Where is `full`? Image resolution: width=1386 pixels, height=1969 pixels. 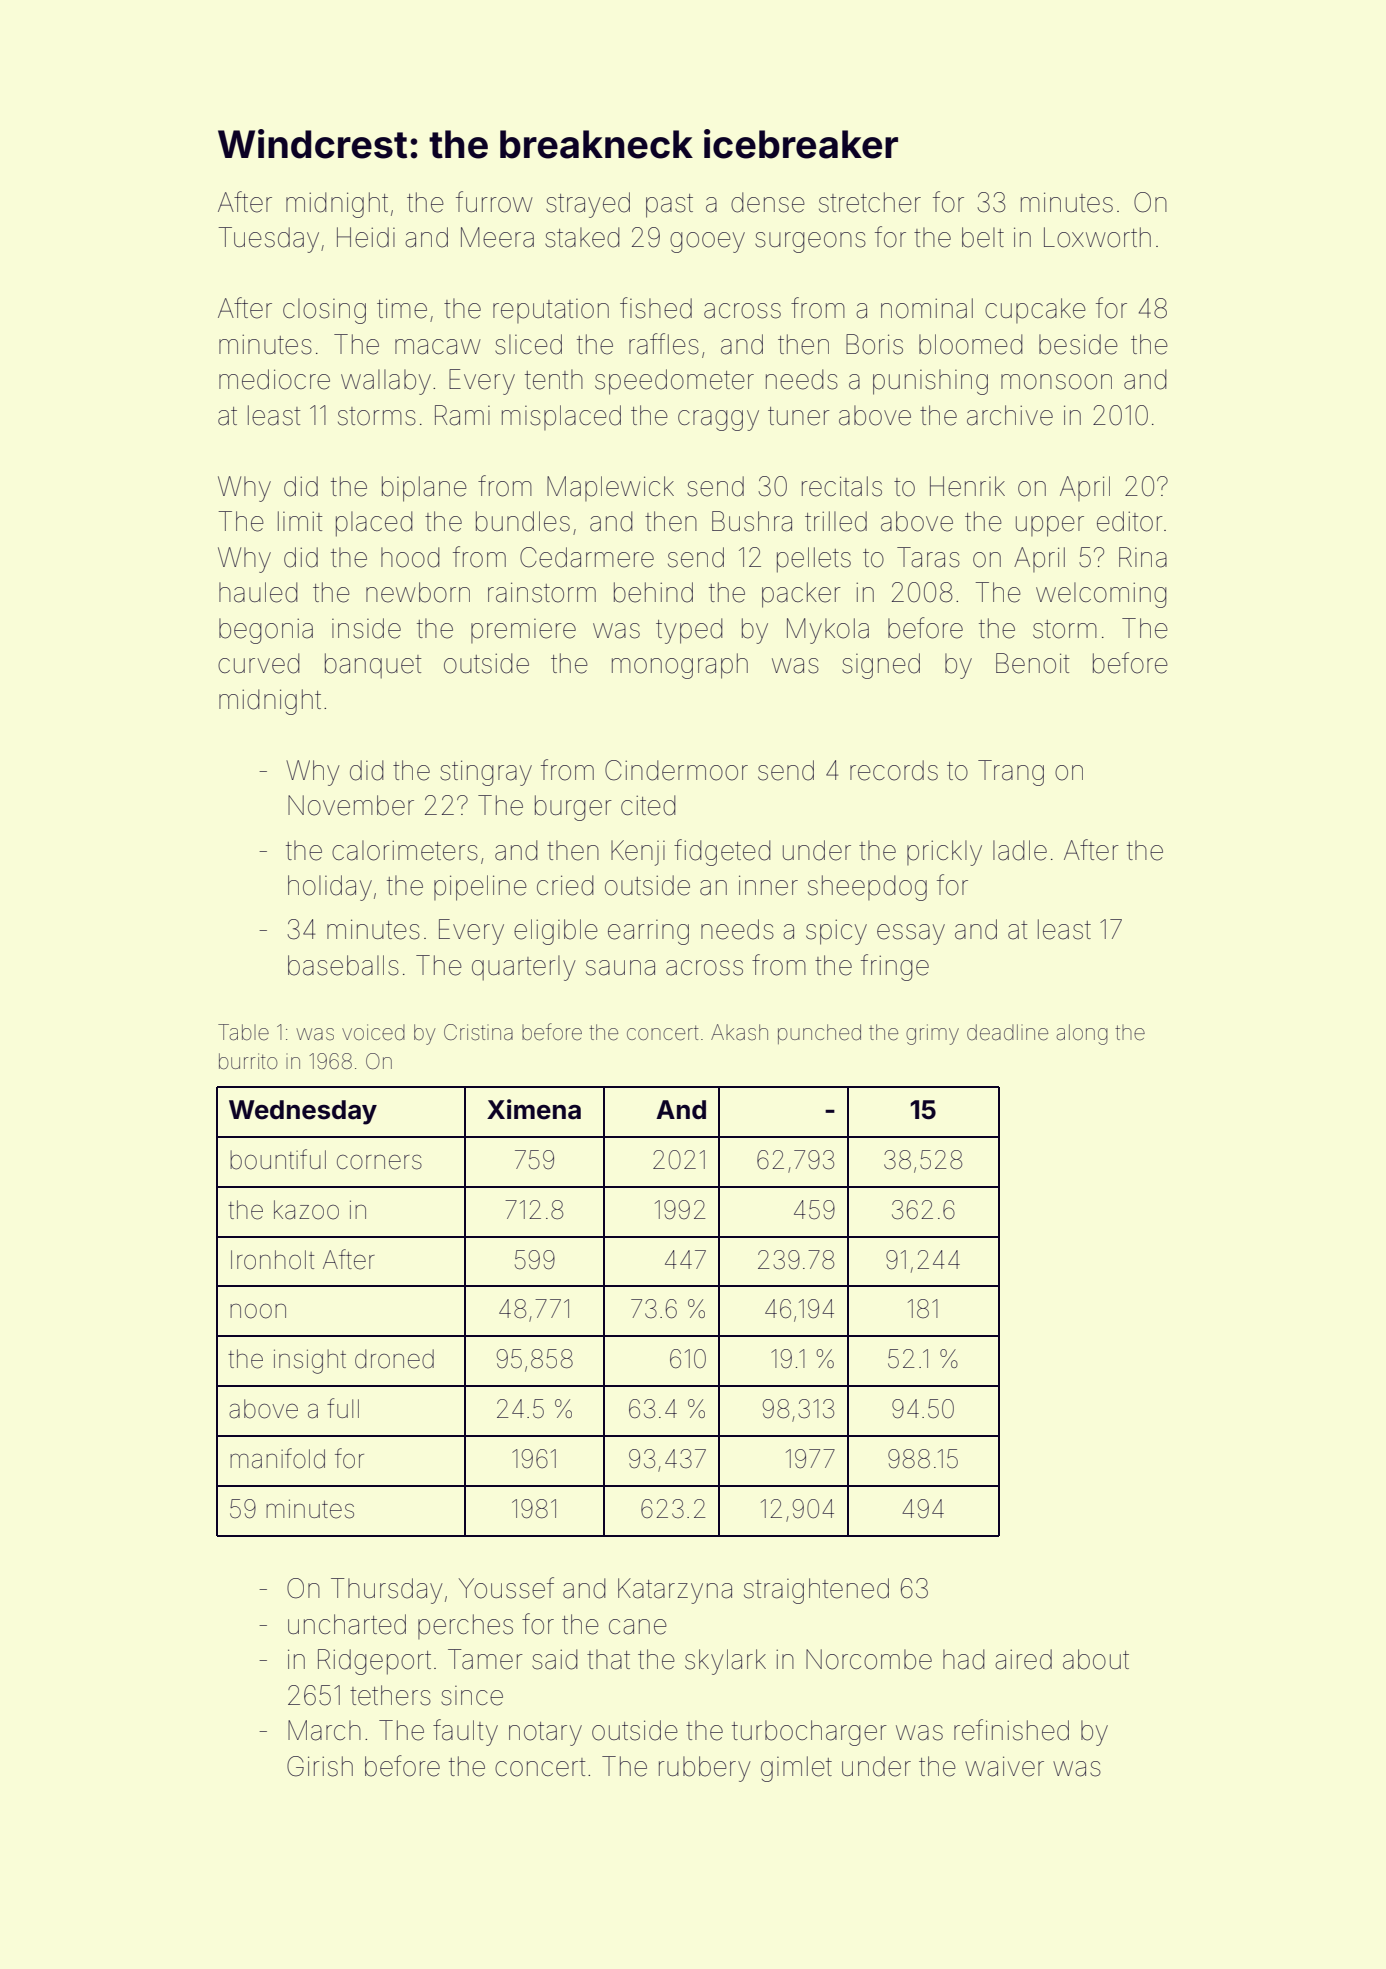
full is located at coordinates (343, 1408).
